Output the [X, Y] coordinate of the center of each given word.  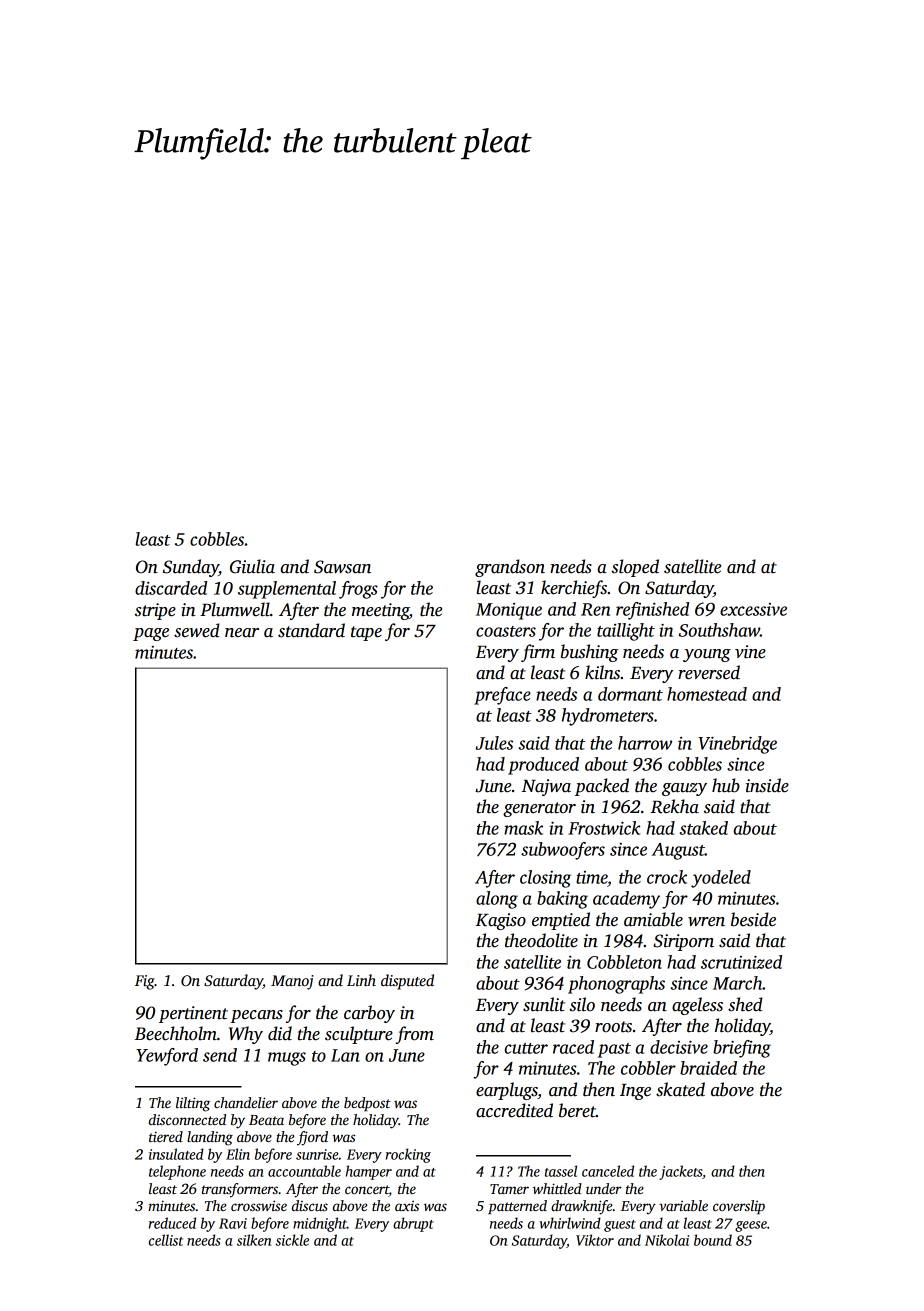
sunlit [544, 1004]
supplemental [287, 590]
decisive [679, 1047]
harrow [645, 743]
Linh [361, 980]
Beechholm [176, 1033]
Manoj [292, 982]
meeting [380, 611]
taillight [626, 632]
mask [523, 828]
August [678, 851]
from [415, 1035]
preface [502, 696]
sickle [292, 1240]
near [242, 633]
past [614, 1050]
